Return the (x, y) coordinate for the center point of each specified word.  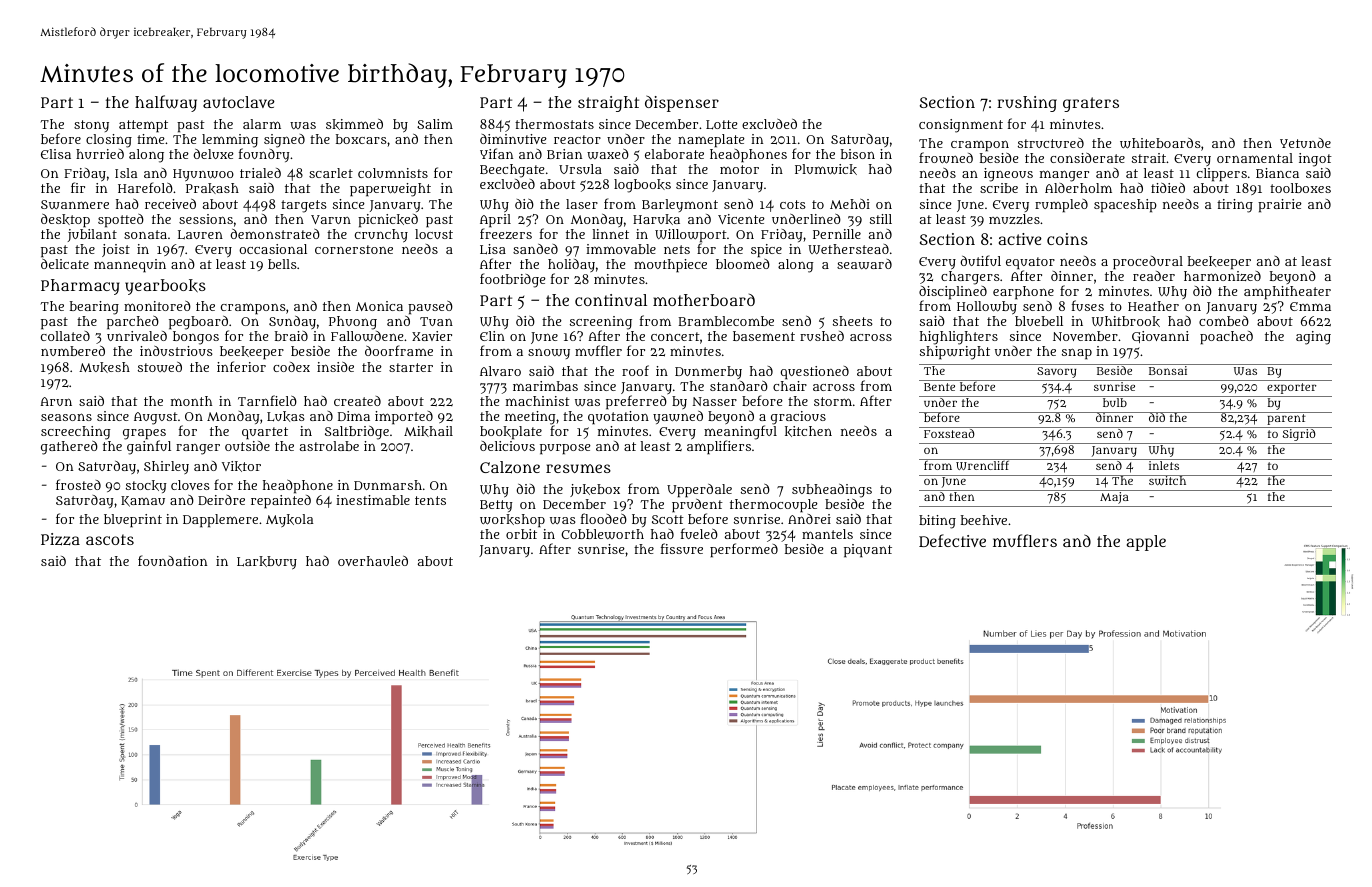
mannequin (130, 266)
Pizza (60, 539)
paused (430, 308)
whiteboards (1160, 143)
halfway (166, 103)
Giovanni (1160, 337)
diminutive (513, 139)
